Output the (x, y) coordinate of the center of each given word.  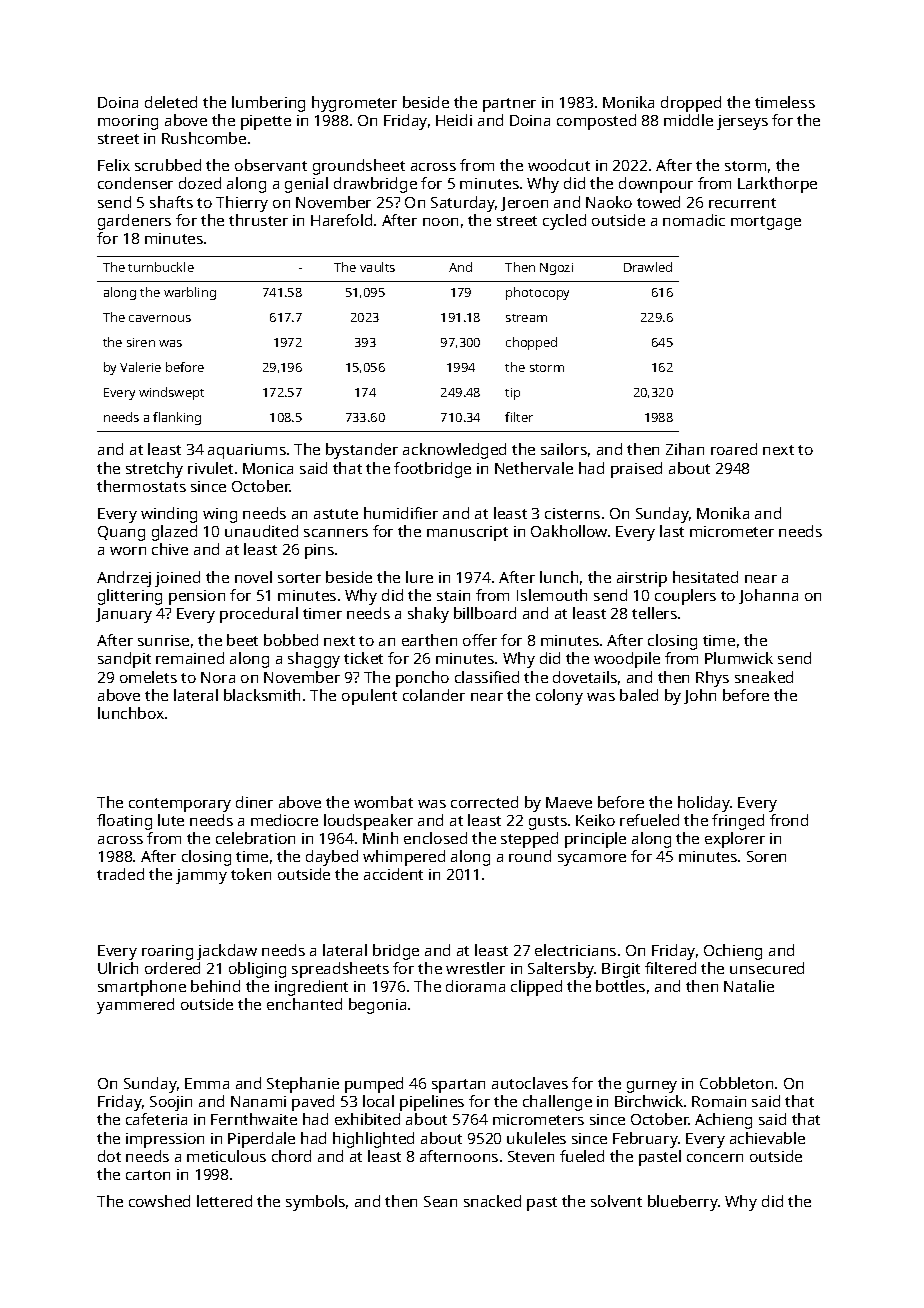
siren (141, 342)
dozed (200, 183)
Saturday (463, 204)
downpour (656, 185)
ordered (172, 968)
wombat (383, 802)
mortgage (766, 223)
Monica (268, 468)
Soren (766, 856)
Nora (218, 677)
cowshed (159, 1201)
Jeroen (524, 204)
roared (734, 449)
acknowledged (454, 451)
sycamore (592, 860)
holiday (704, 804)
